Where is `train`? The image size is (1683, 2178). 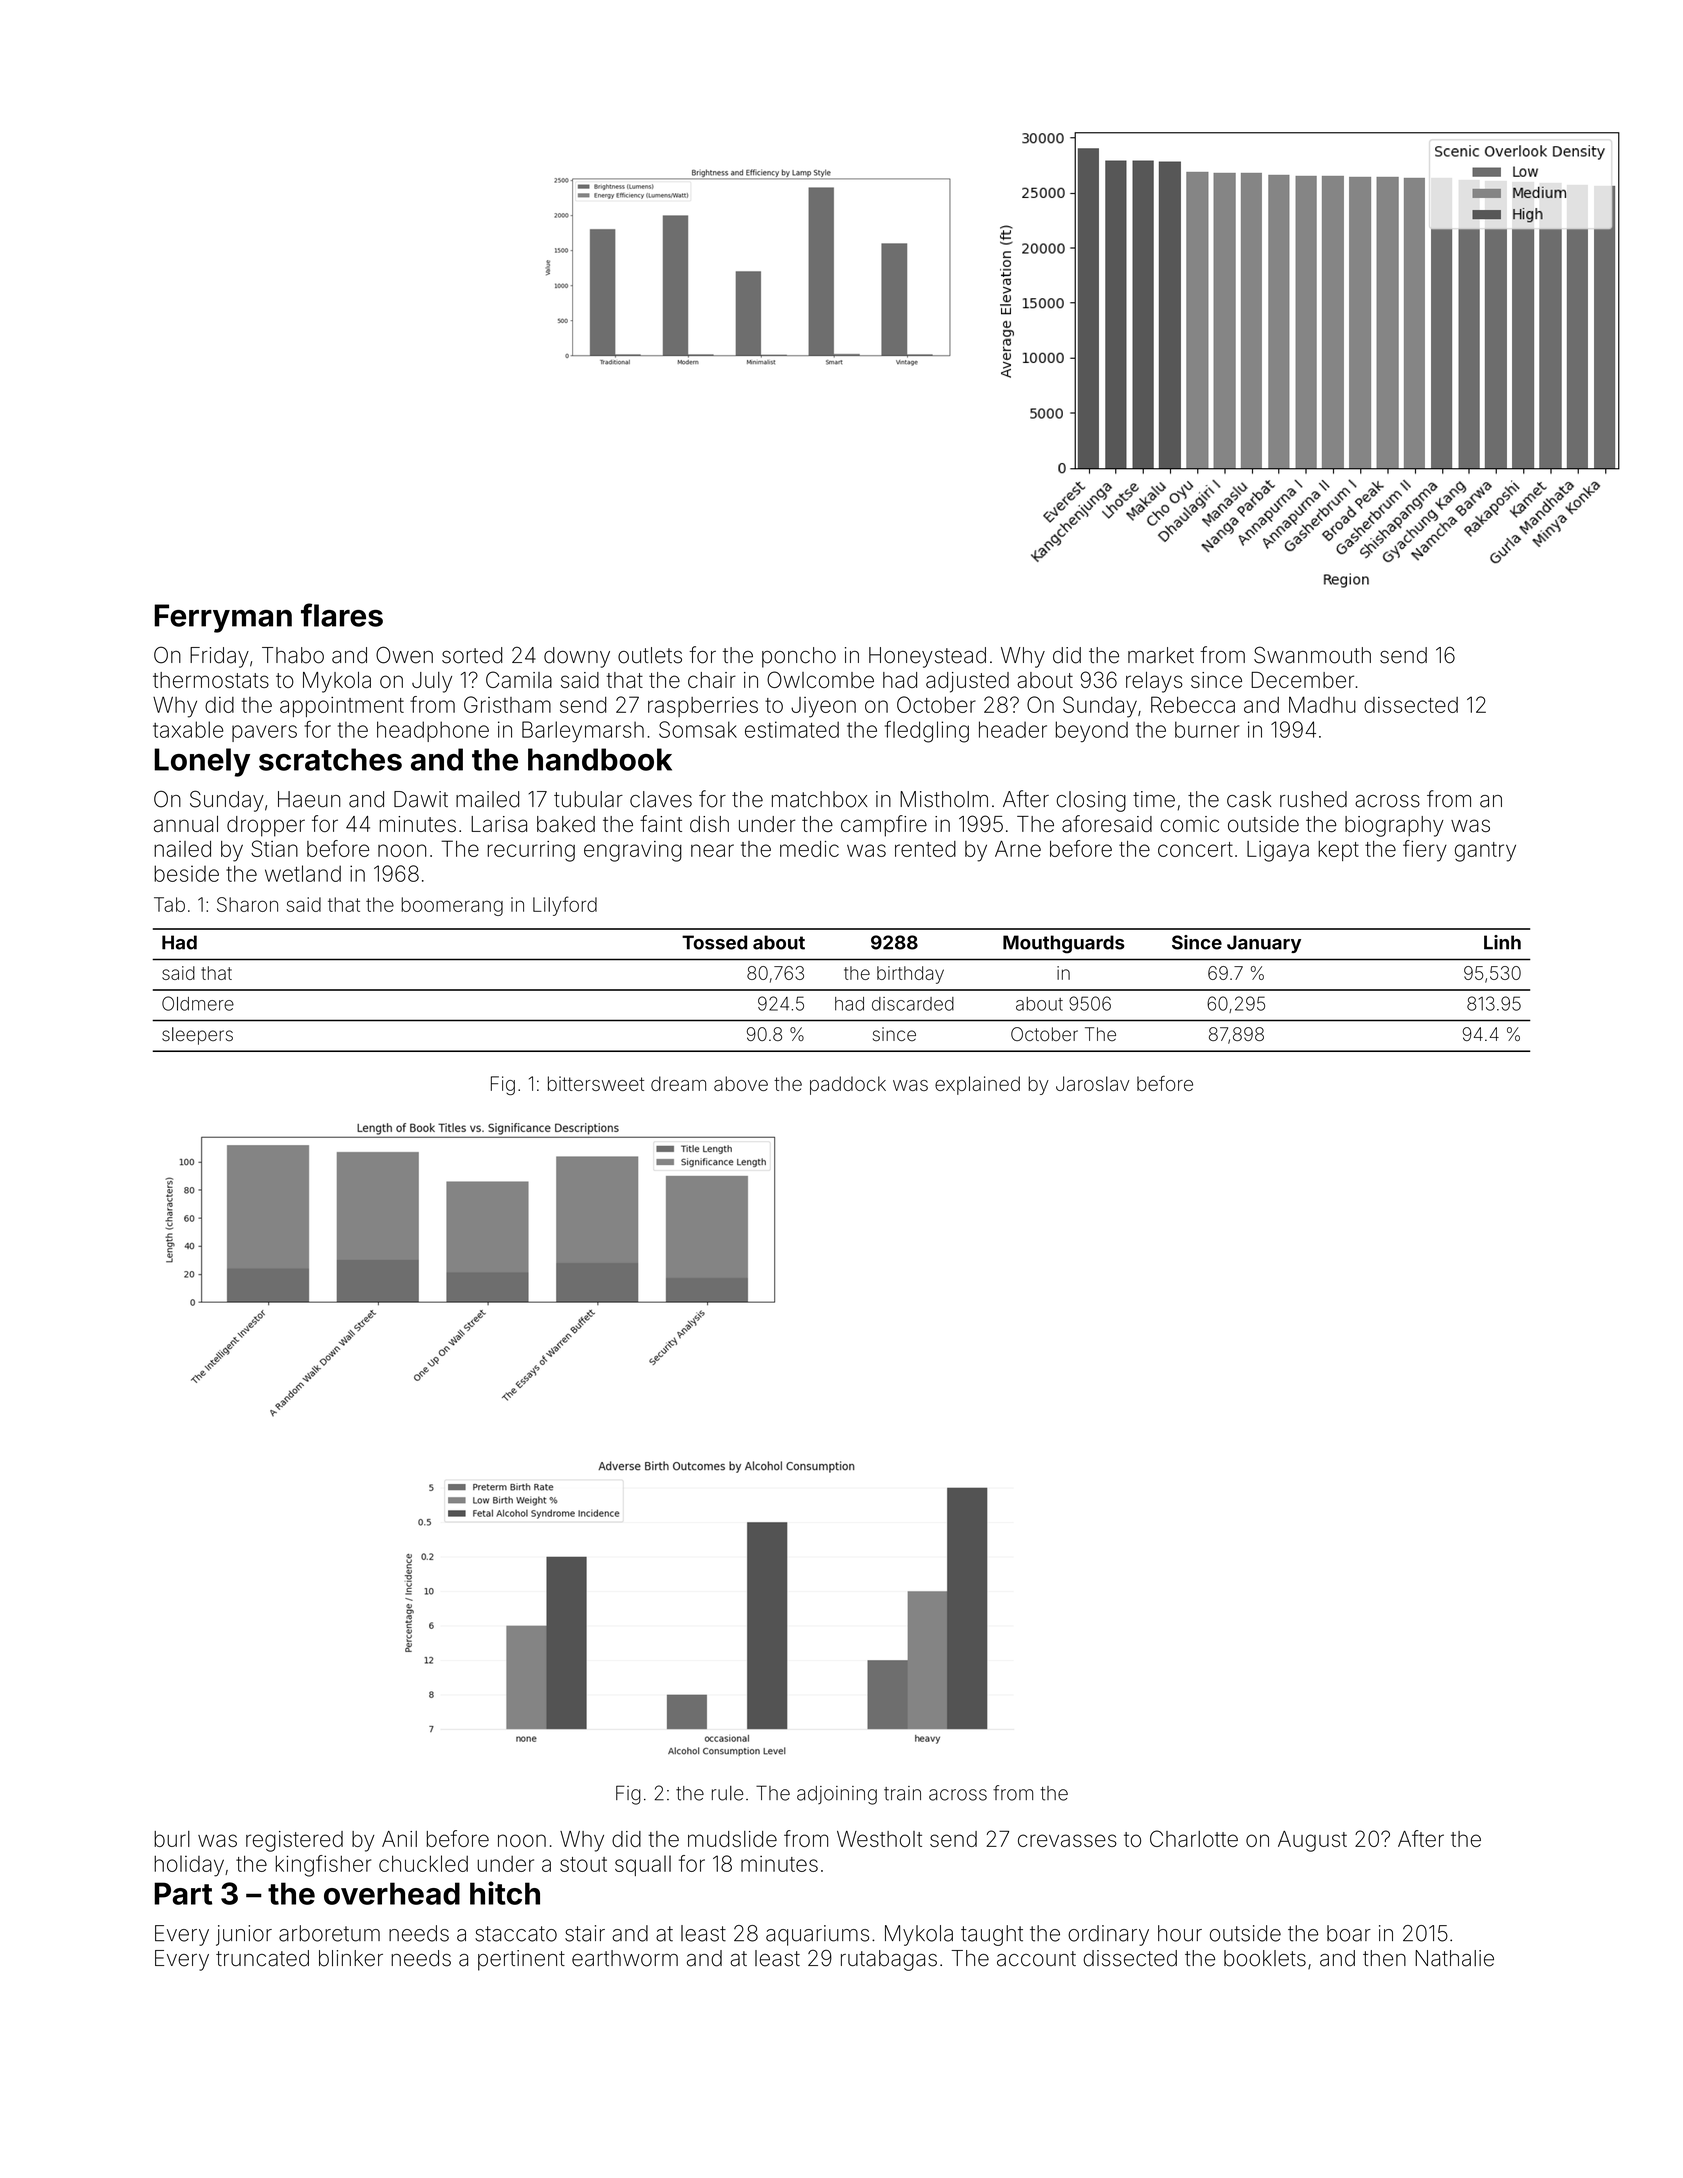
train is located at coordinates (902, 1793).
